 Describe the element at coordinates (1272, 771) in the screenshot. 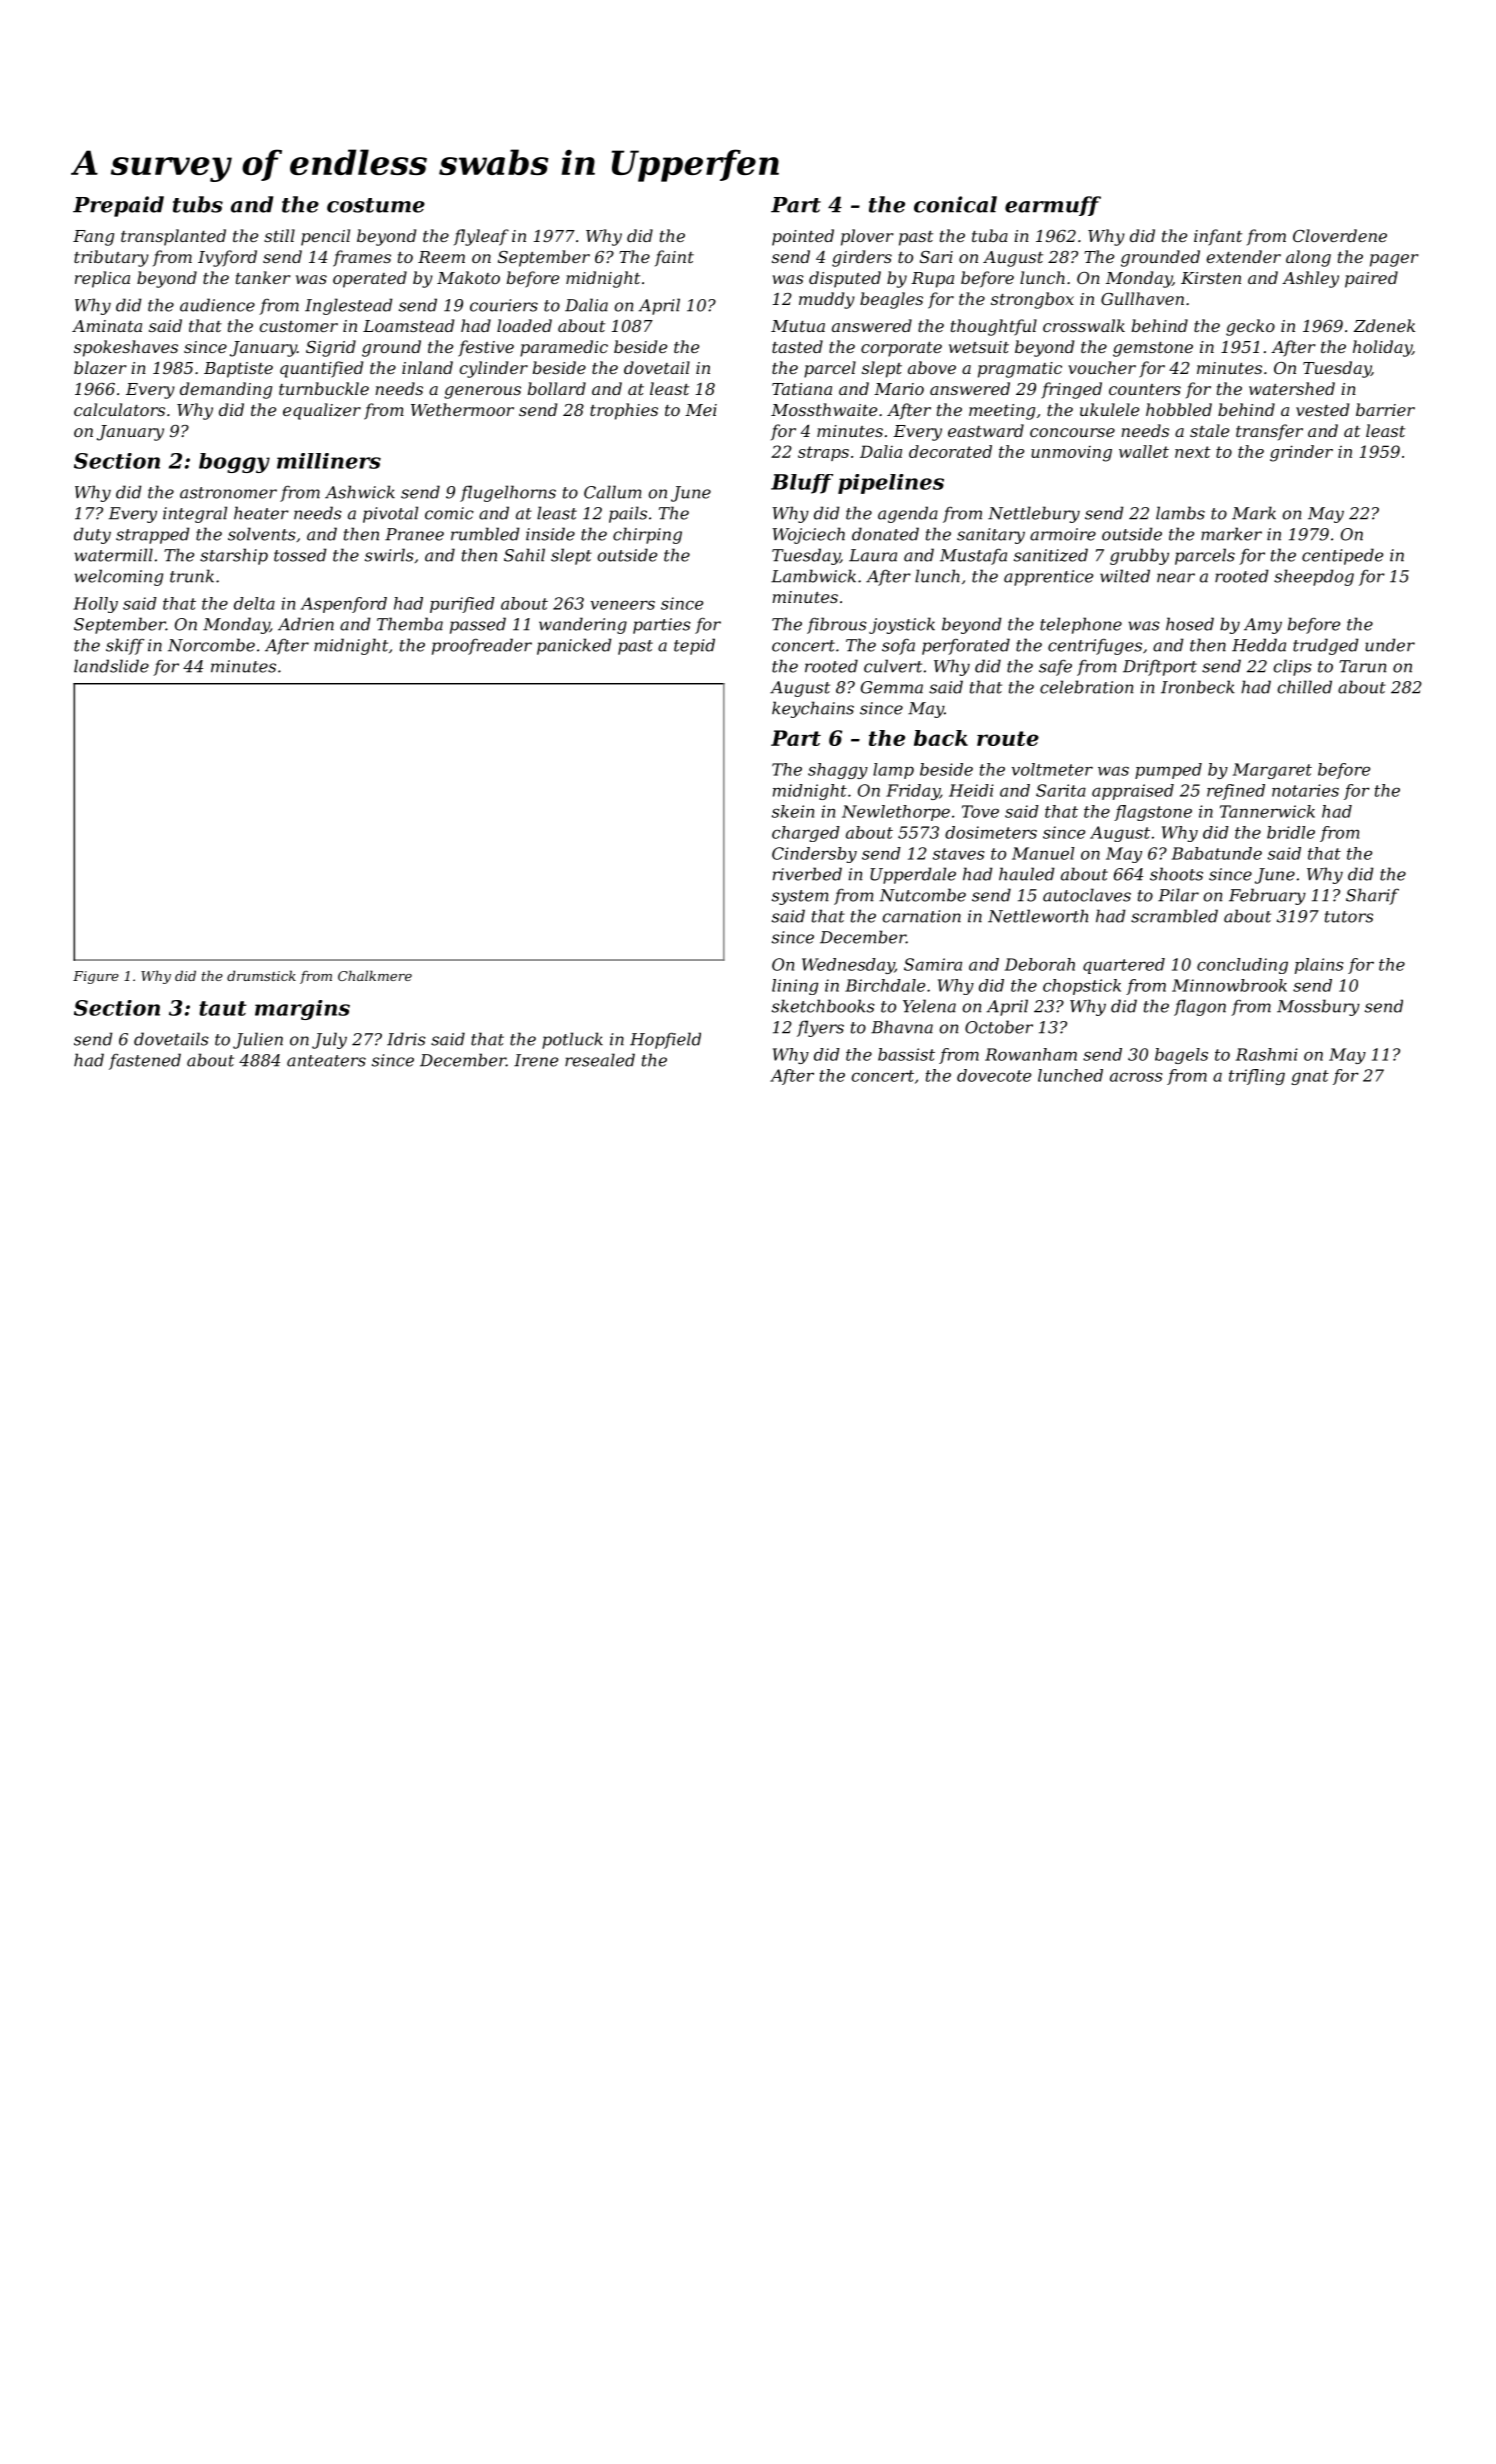

I see `Margaret` at that location.
